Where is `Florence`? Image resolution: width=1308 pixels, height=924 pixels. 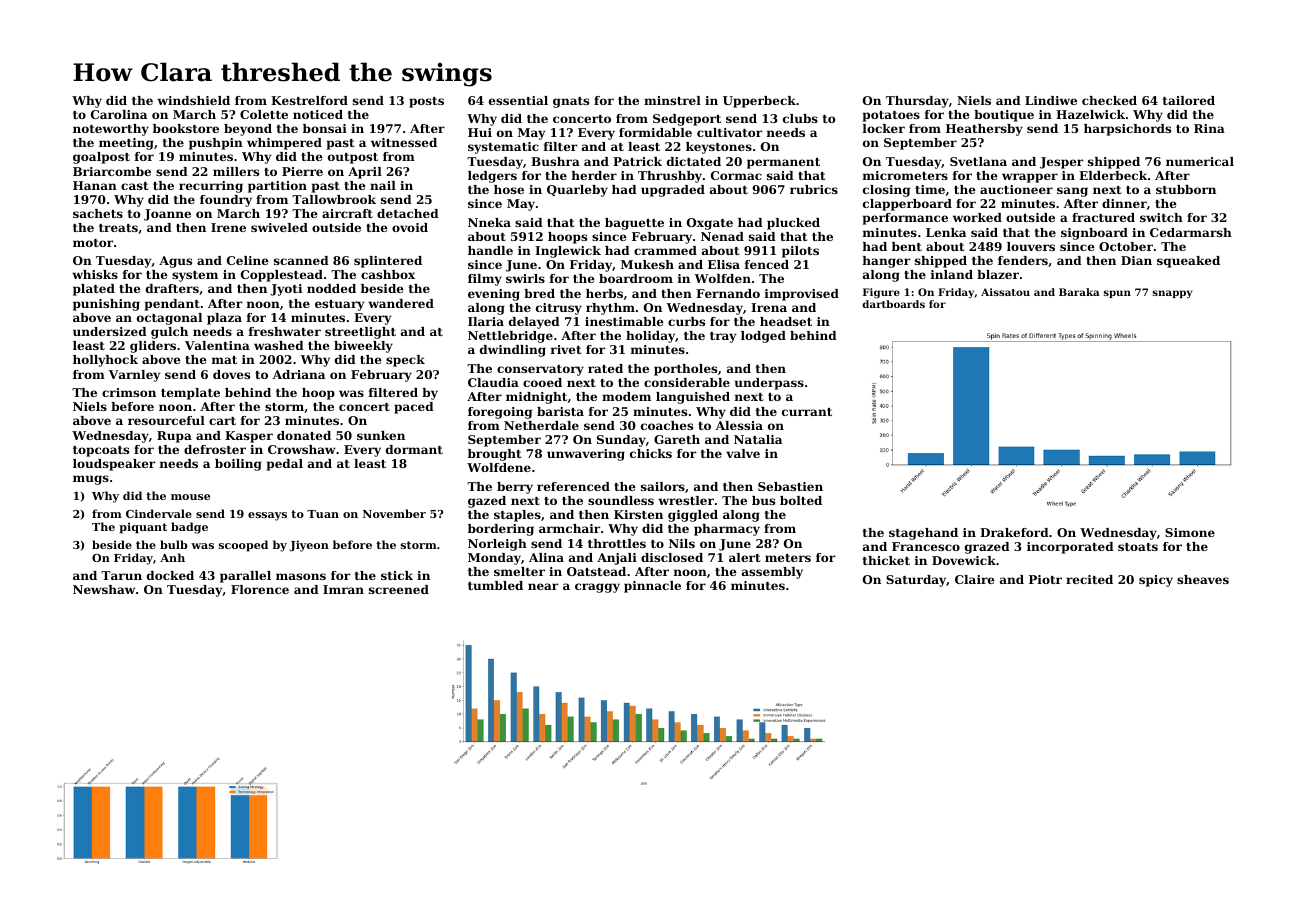 Florence is located at coordinates (260, 589).
